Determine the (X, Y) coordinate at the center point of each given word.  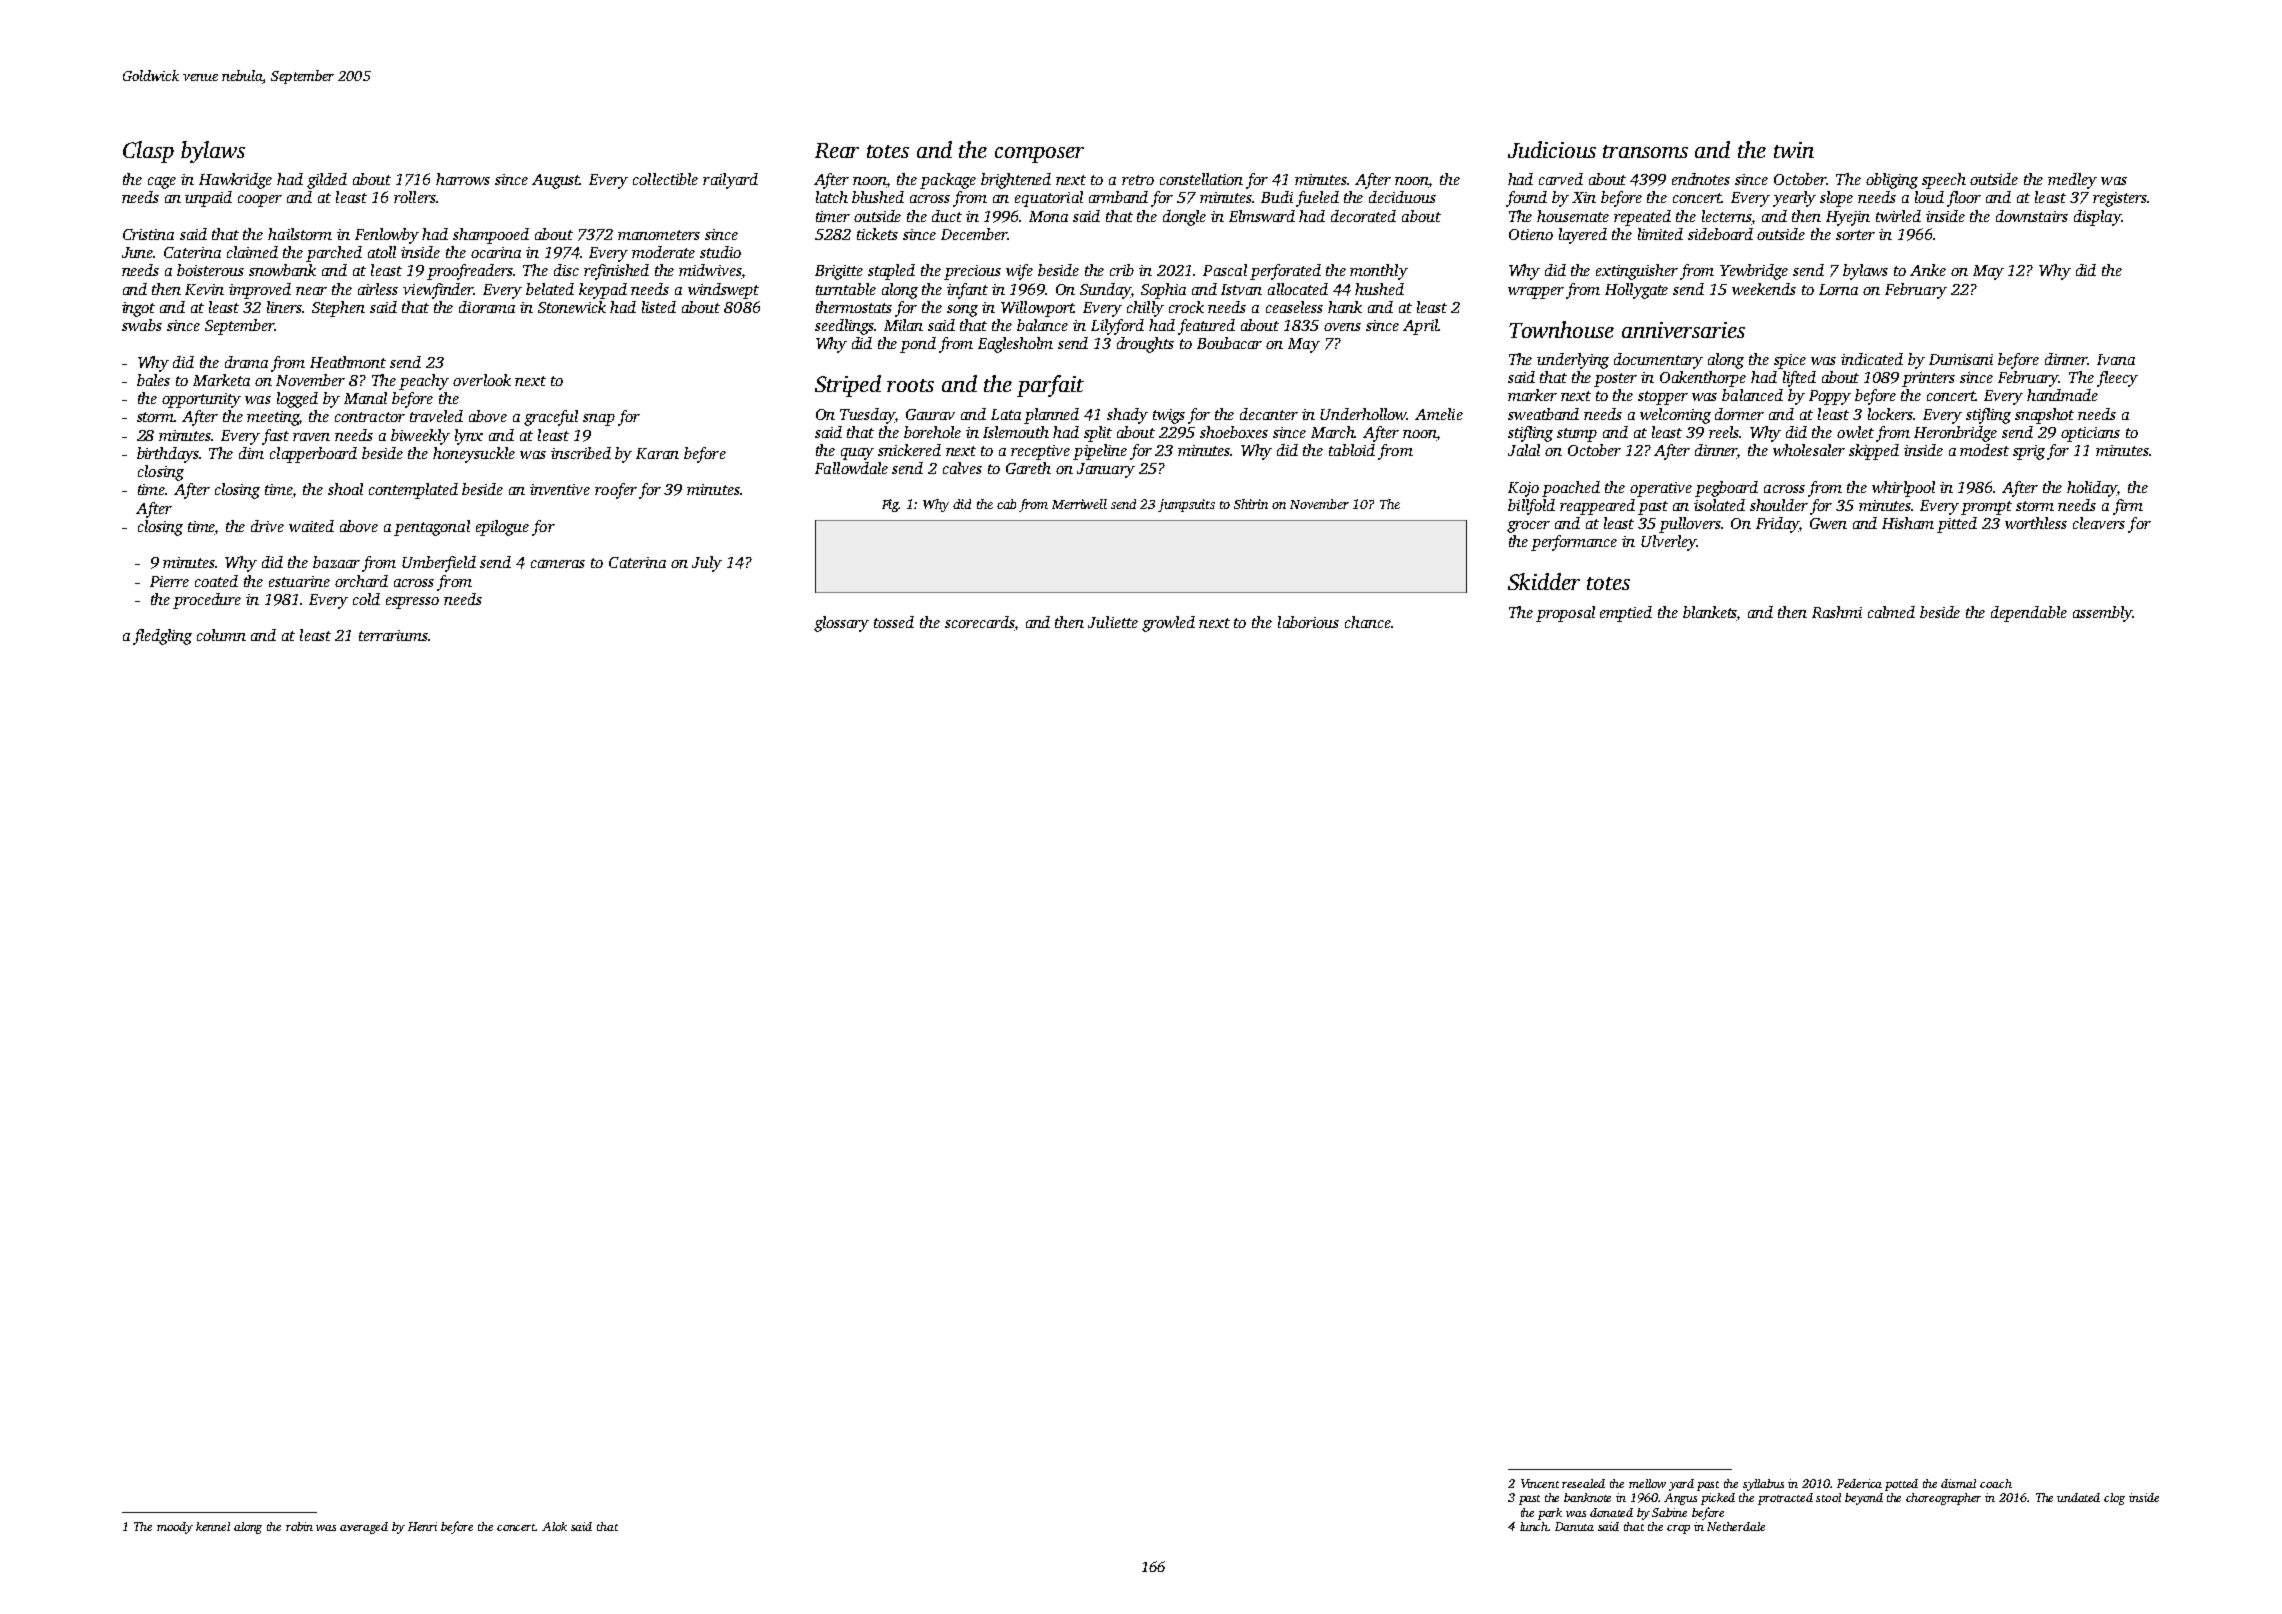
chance (1368, 622)
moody (175, 1528)
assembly (2103, 614)
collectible (665, 179)
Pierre (169, 581)
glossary (841, 624)
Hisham (1908, 523)
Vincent (1540, 1483)
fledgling (162, 637)
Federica (1859, 1483)
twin (1794, 150)
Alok (554, 1526)
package (948, 181)
